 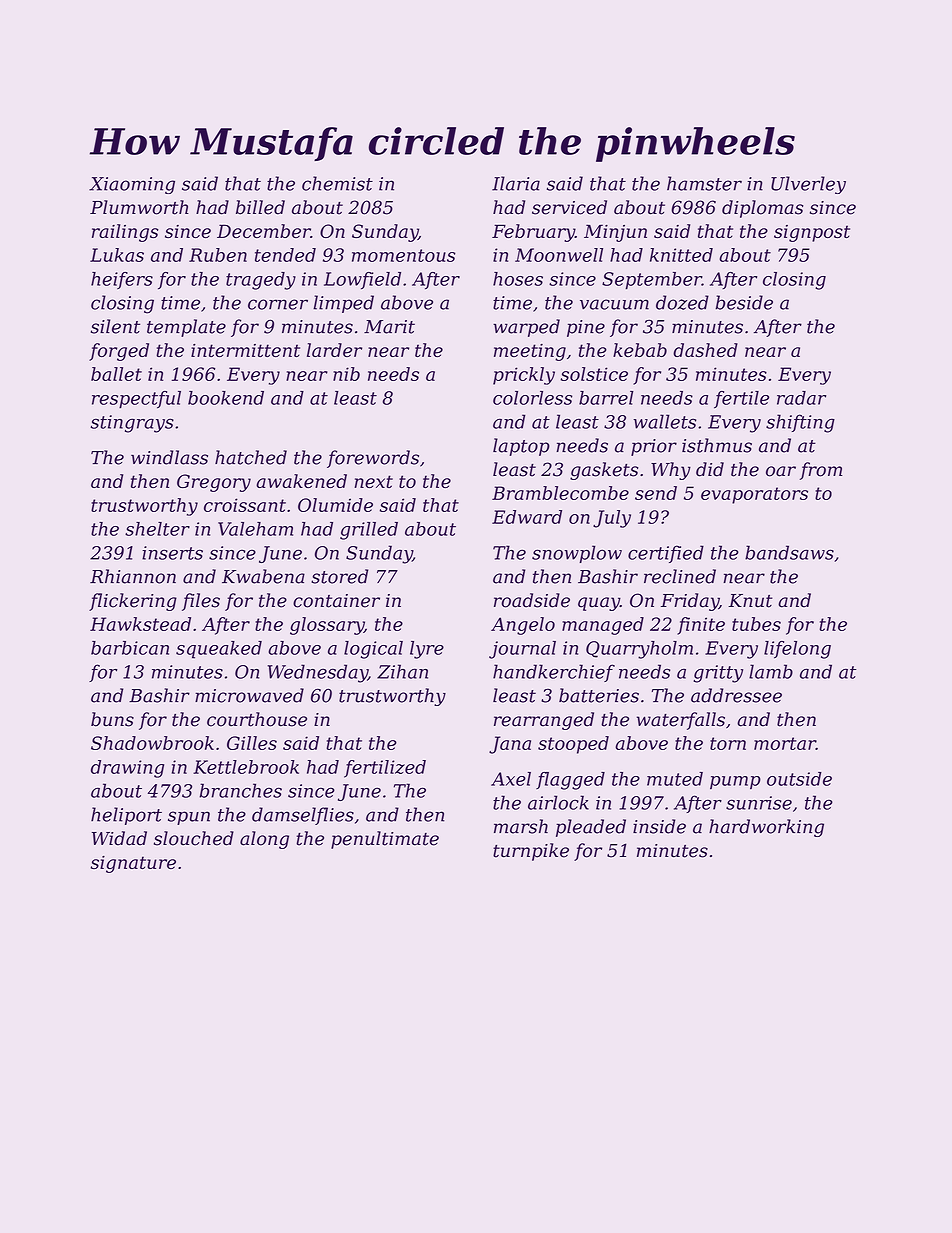 I want to click on July, so click(x=612, y=519).
